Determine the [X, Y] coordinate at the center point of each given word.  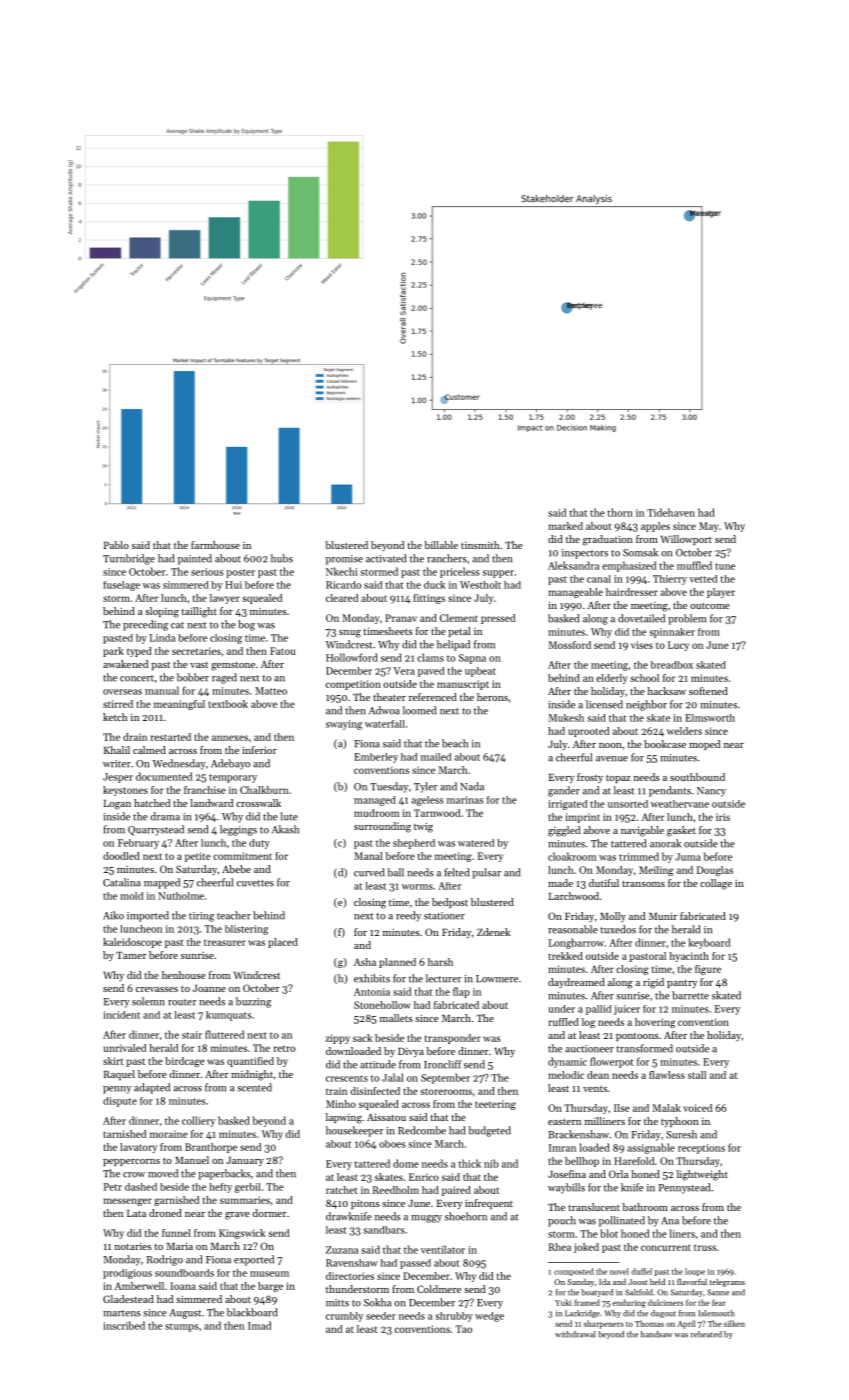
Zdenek [493, 932]
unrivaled [125, 1048]
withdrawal [575, 1334]
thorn [620, 512]
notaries [133, 1246]
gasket [681, 831]
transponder [453, 1039]
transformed [644, 1048]
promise [344, 560]
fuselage [121, 586]
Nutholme [181, 896]
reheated [706, 1334]
